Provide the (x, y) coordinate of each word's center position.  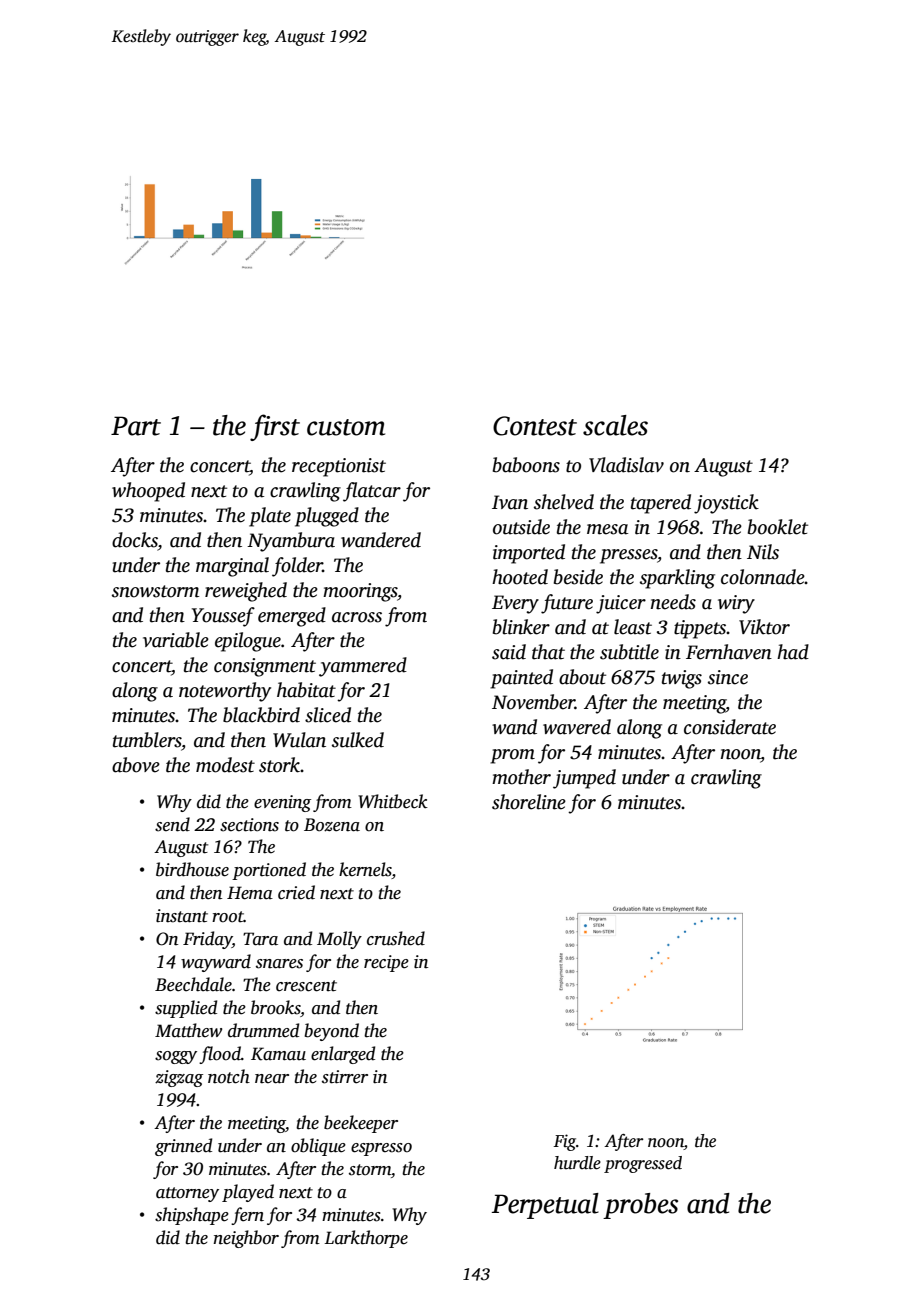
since (728, 677)
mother (521, 777)
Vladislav (626, 465)
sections (249, 825)
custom (346, 427)
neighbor (246, 1239)
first (275, 427)
